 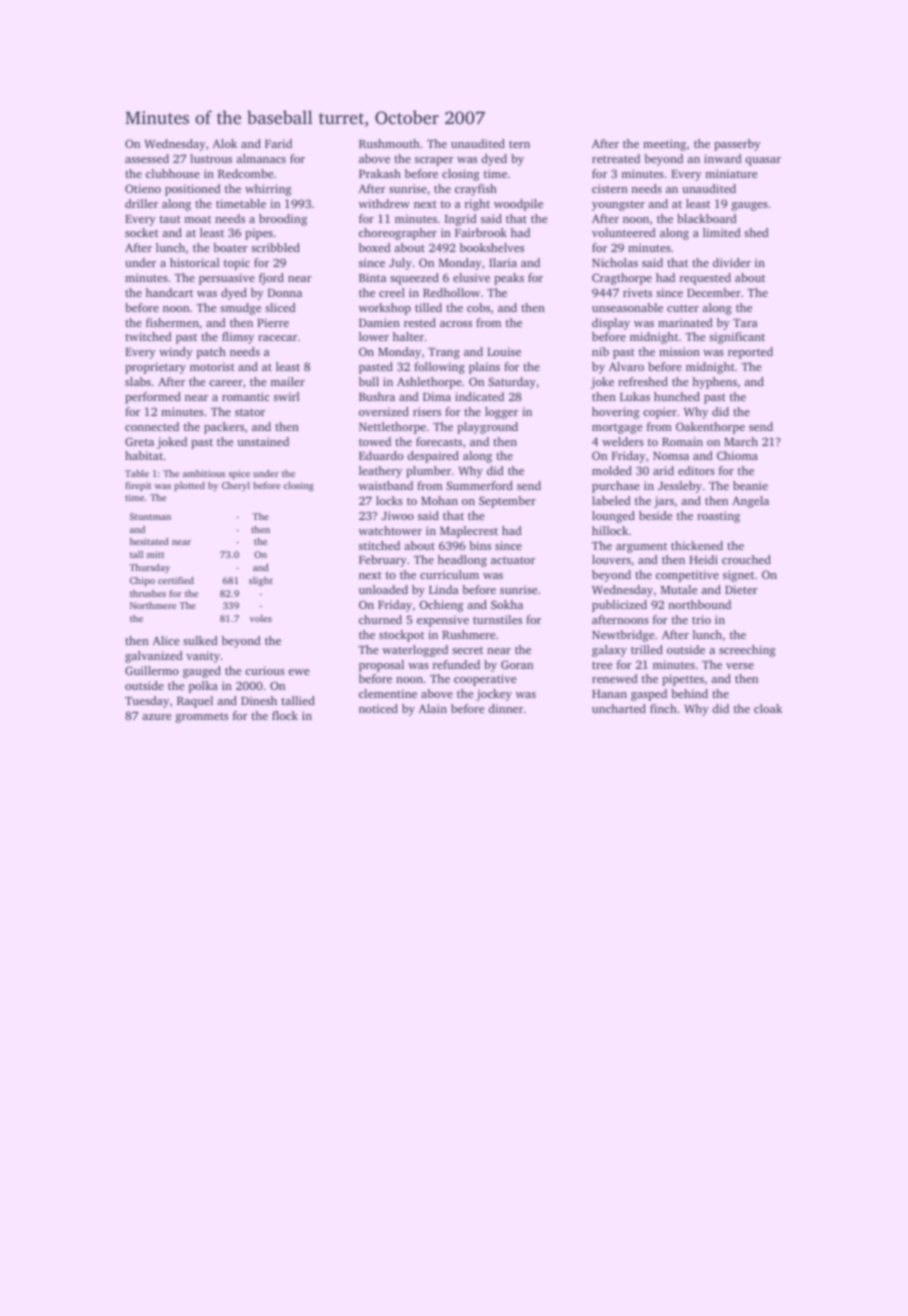 I want to click on motorist, so click(x=212, y=366).
